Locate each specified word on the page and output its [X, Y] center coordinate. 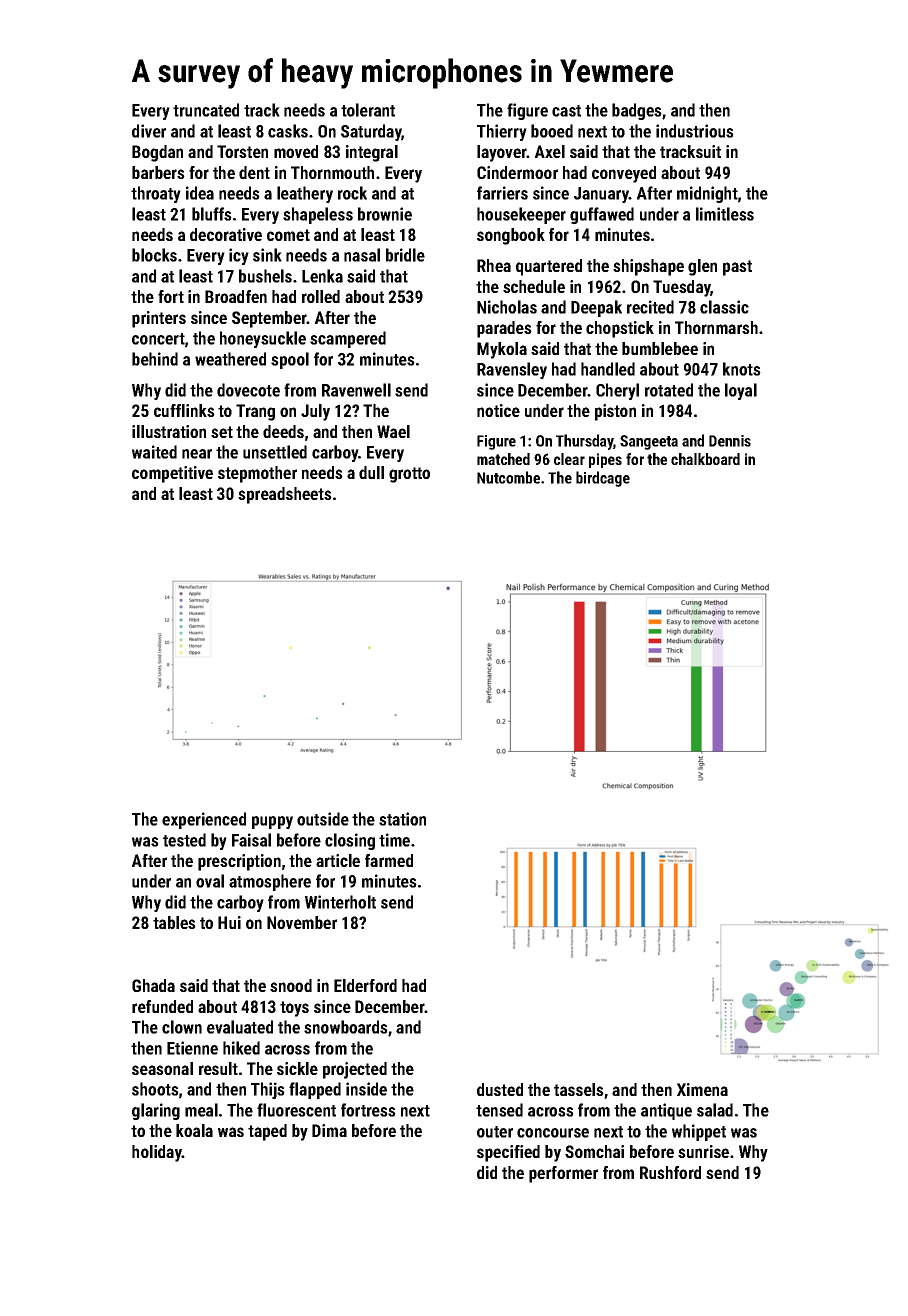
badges [637, 111]
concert [158, 339]
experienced [204, 820]
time [394, 840]
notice [498, 410]
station [402, 819]
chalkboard [705, 459]
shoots [155, 1089]
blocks [154, 255]
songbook [511, 236]
